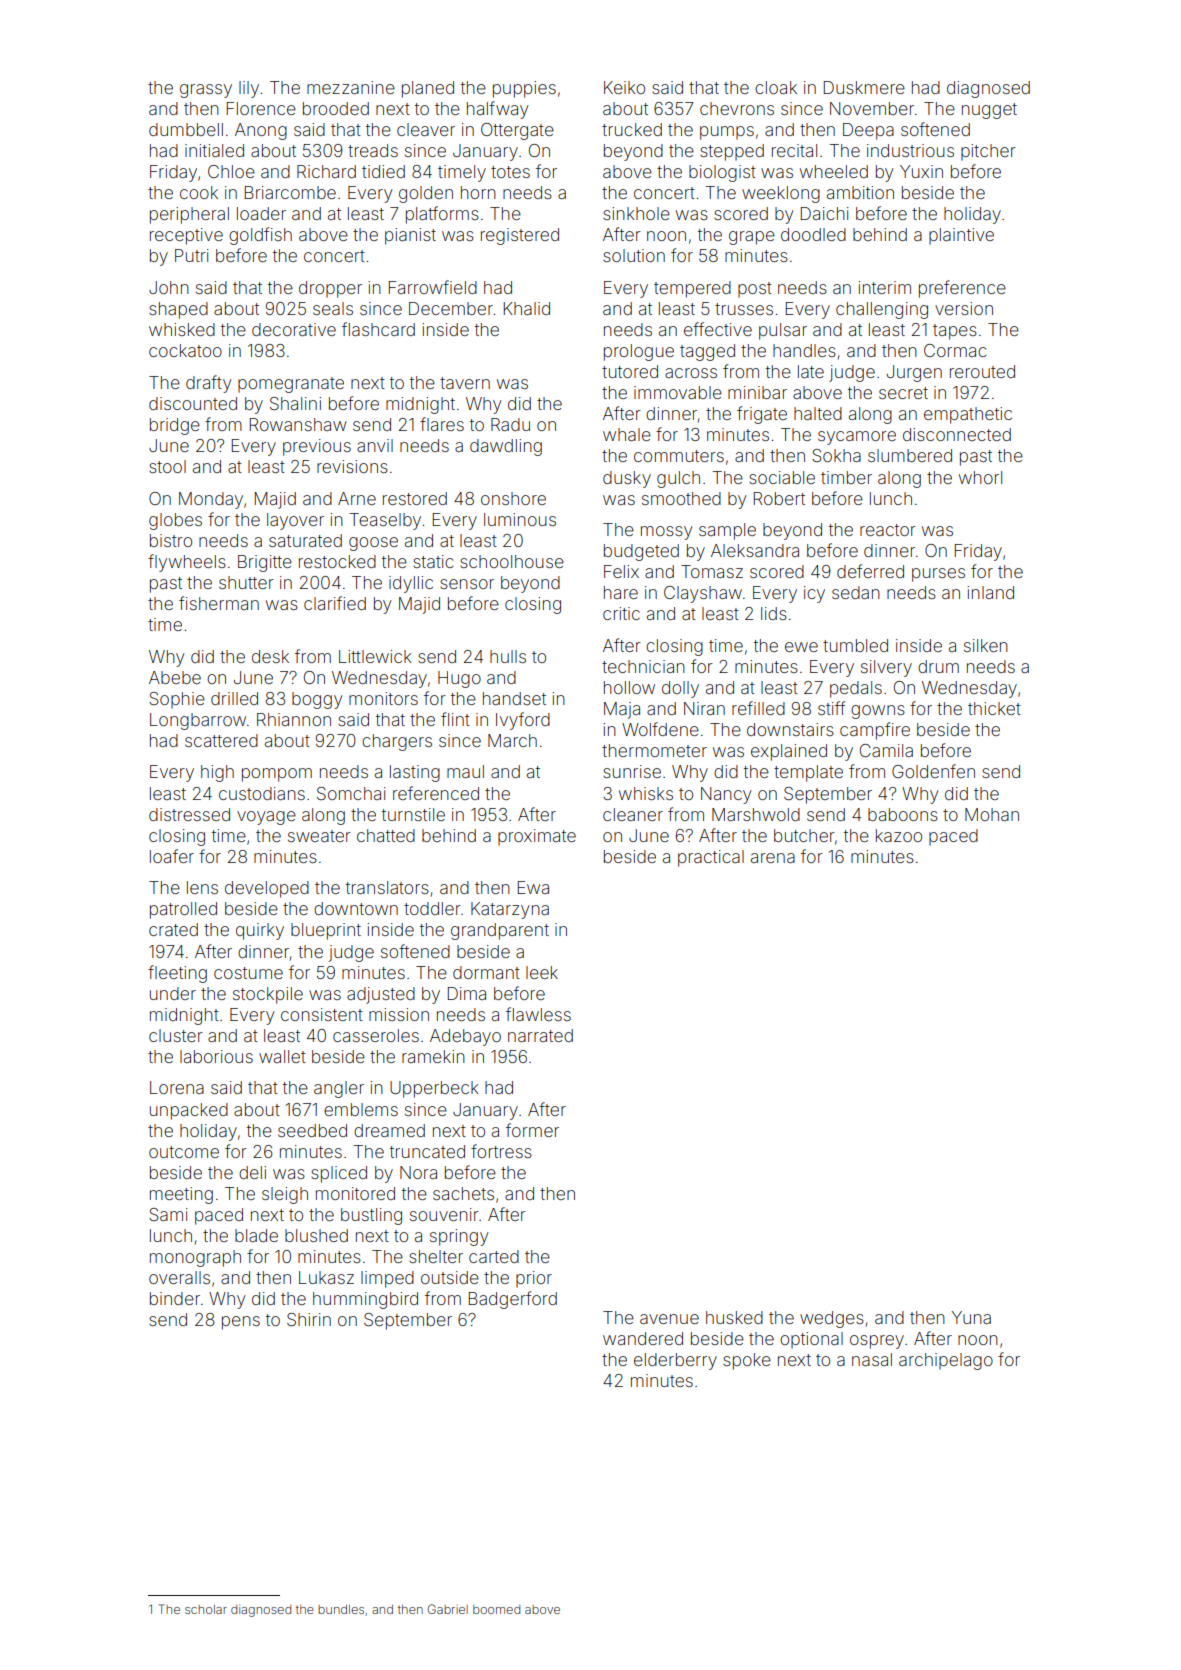  I want to click on Florence, so click(261, 108).
